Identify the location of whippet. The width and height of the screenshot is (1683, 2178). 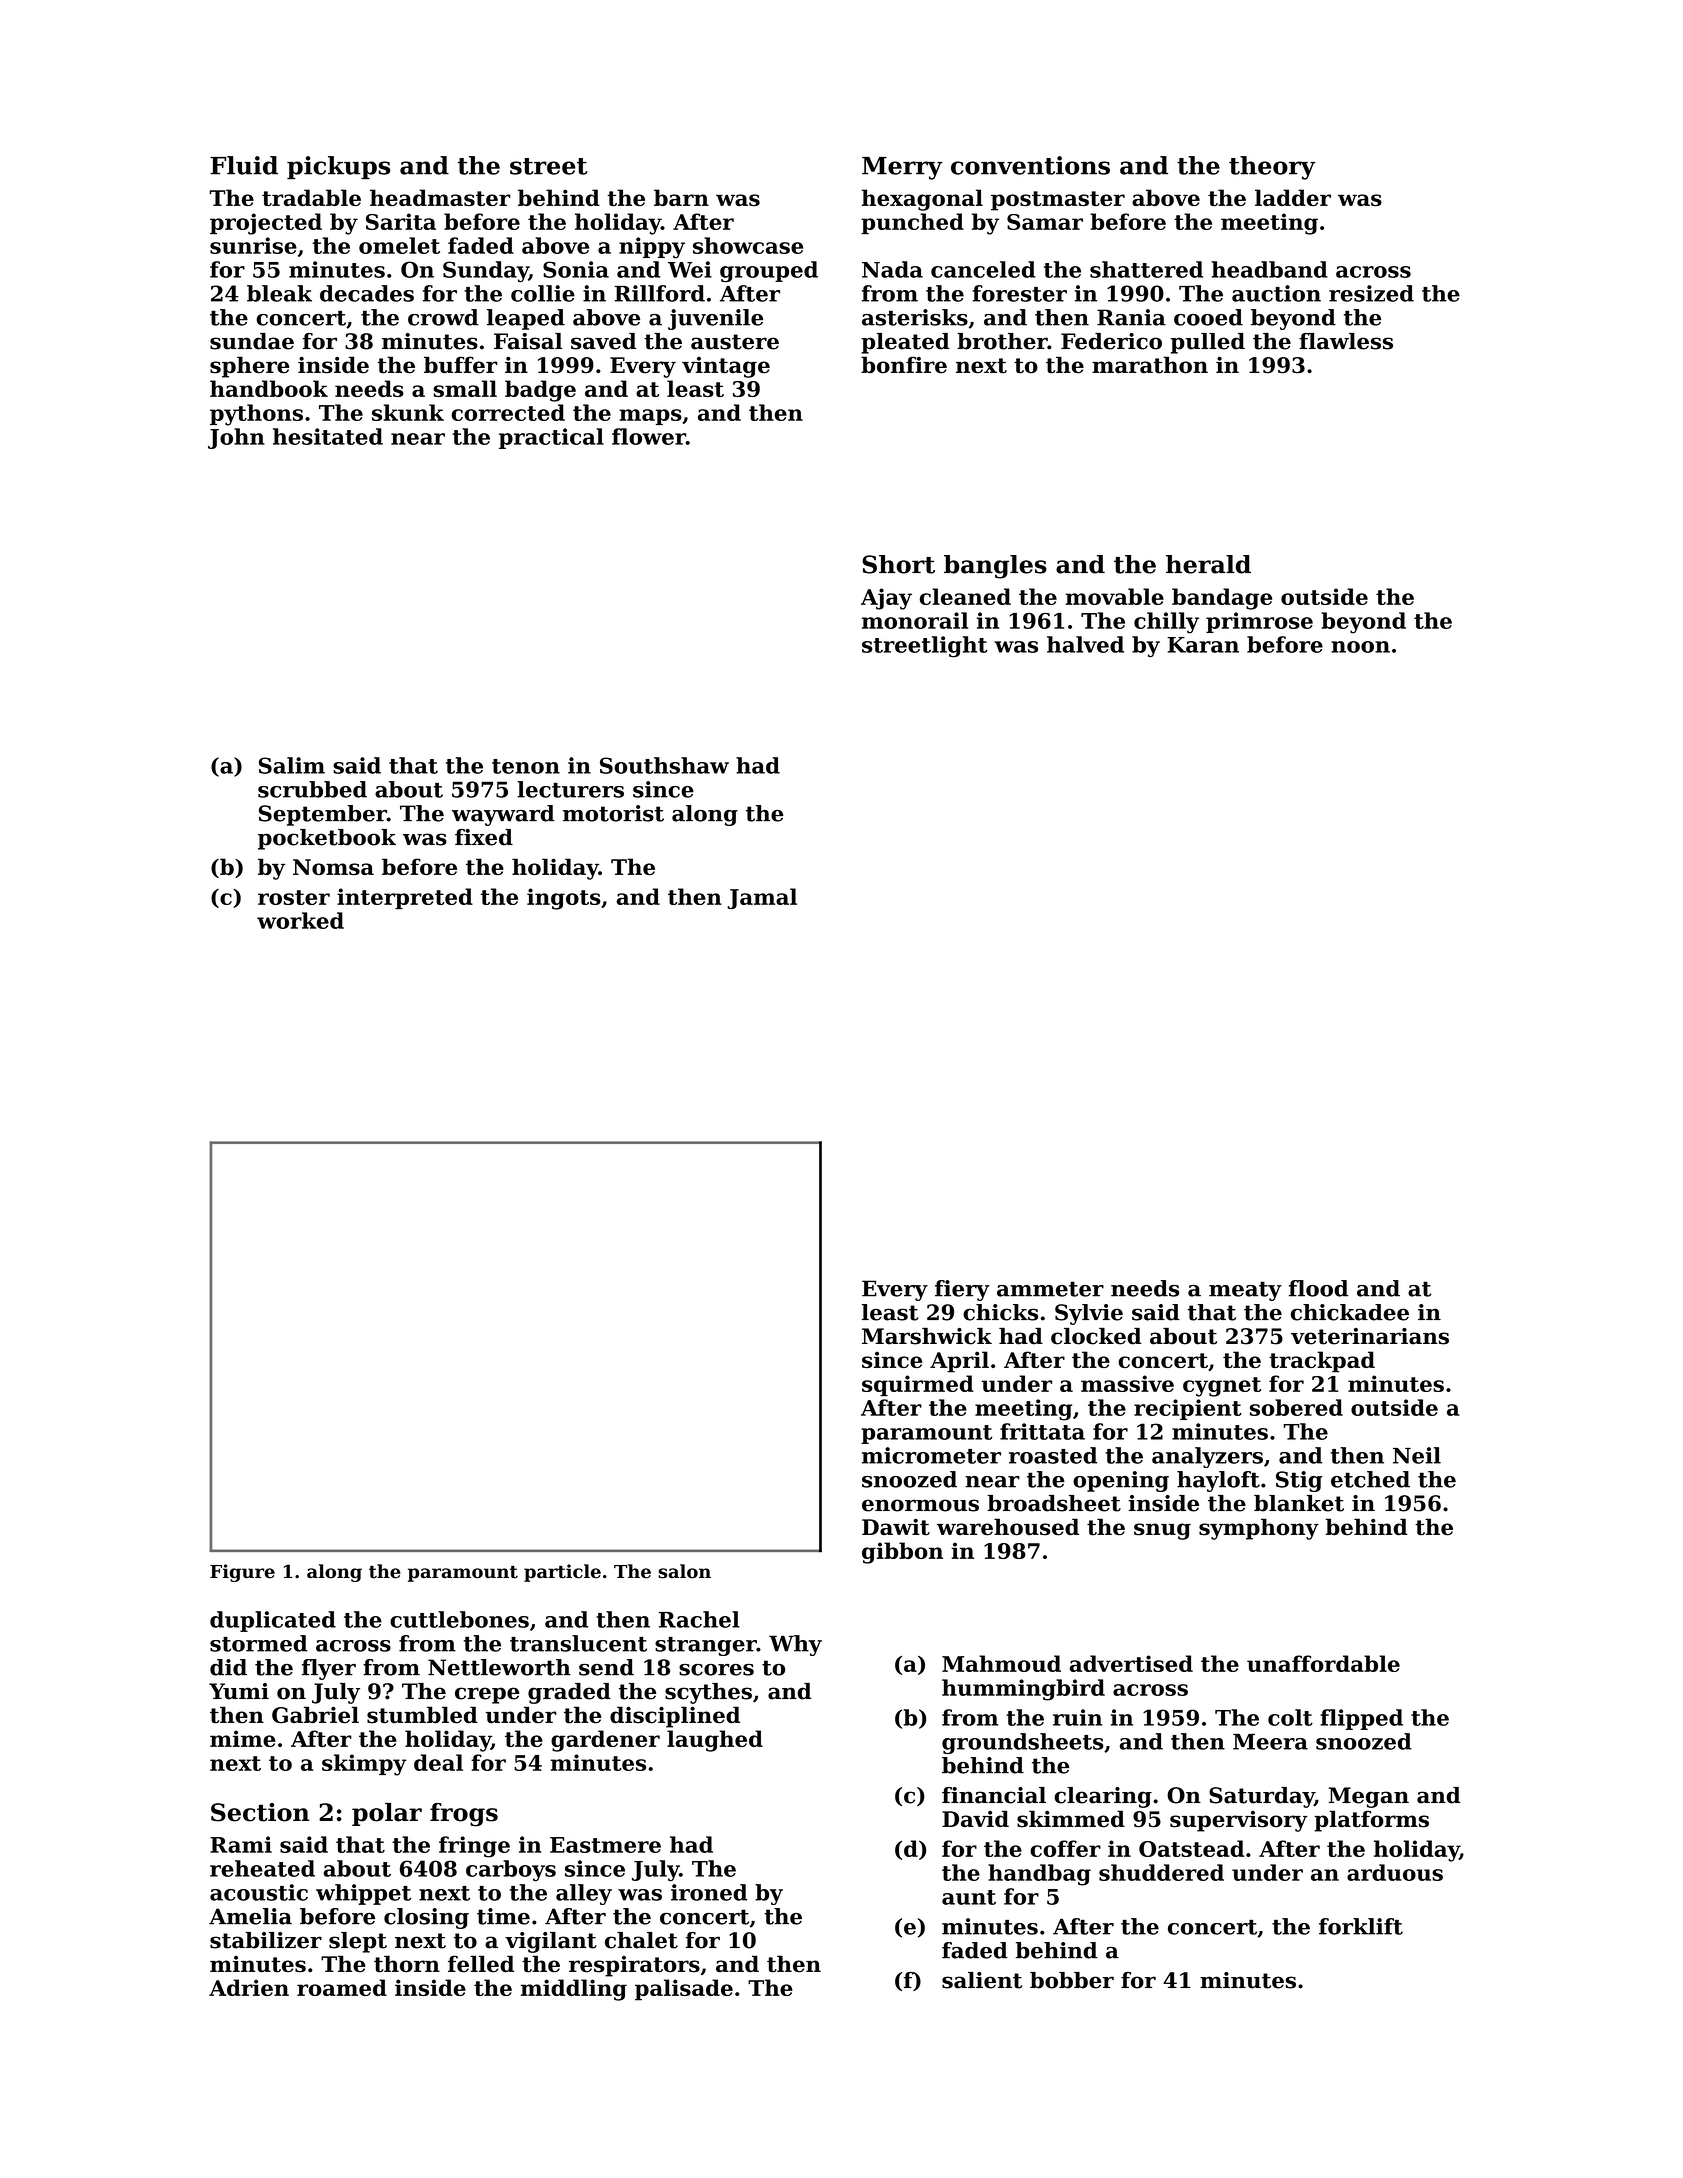
(363, 1894).
